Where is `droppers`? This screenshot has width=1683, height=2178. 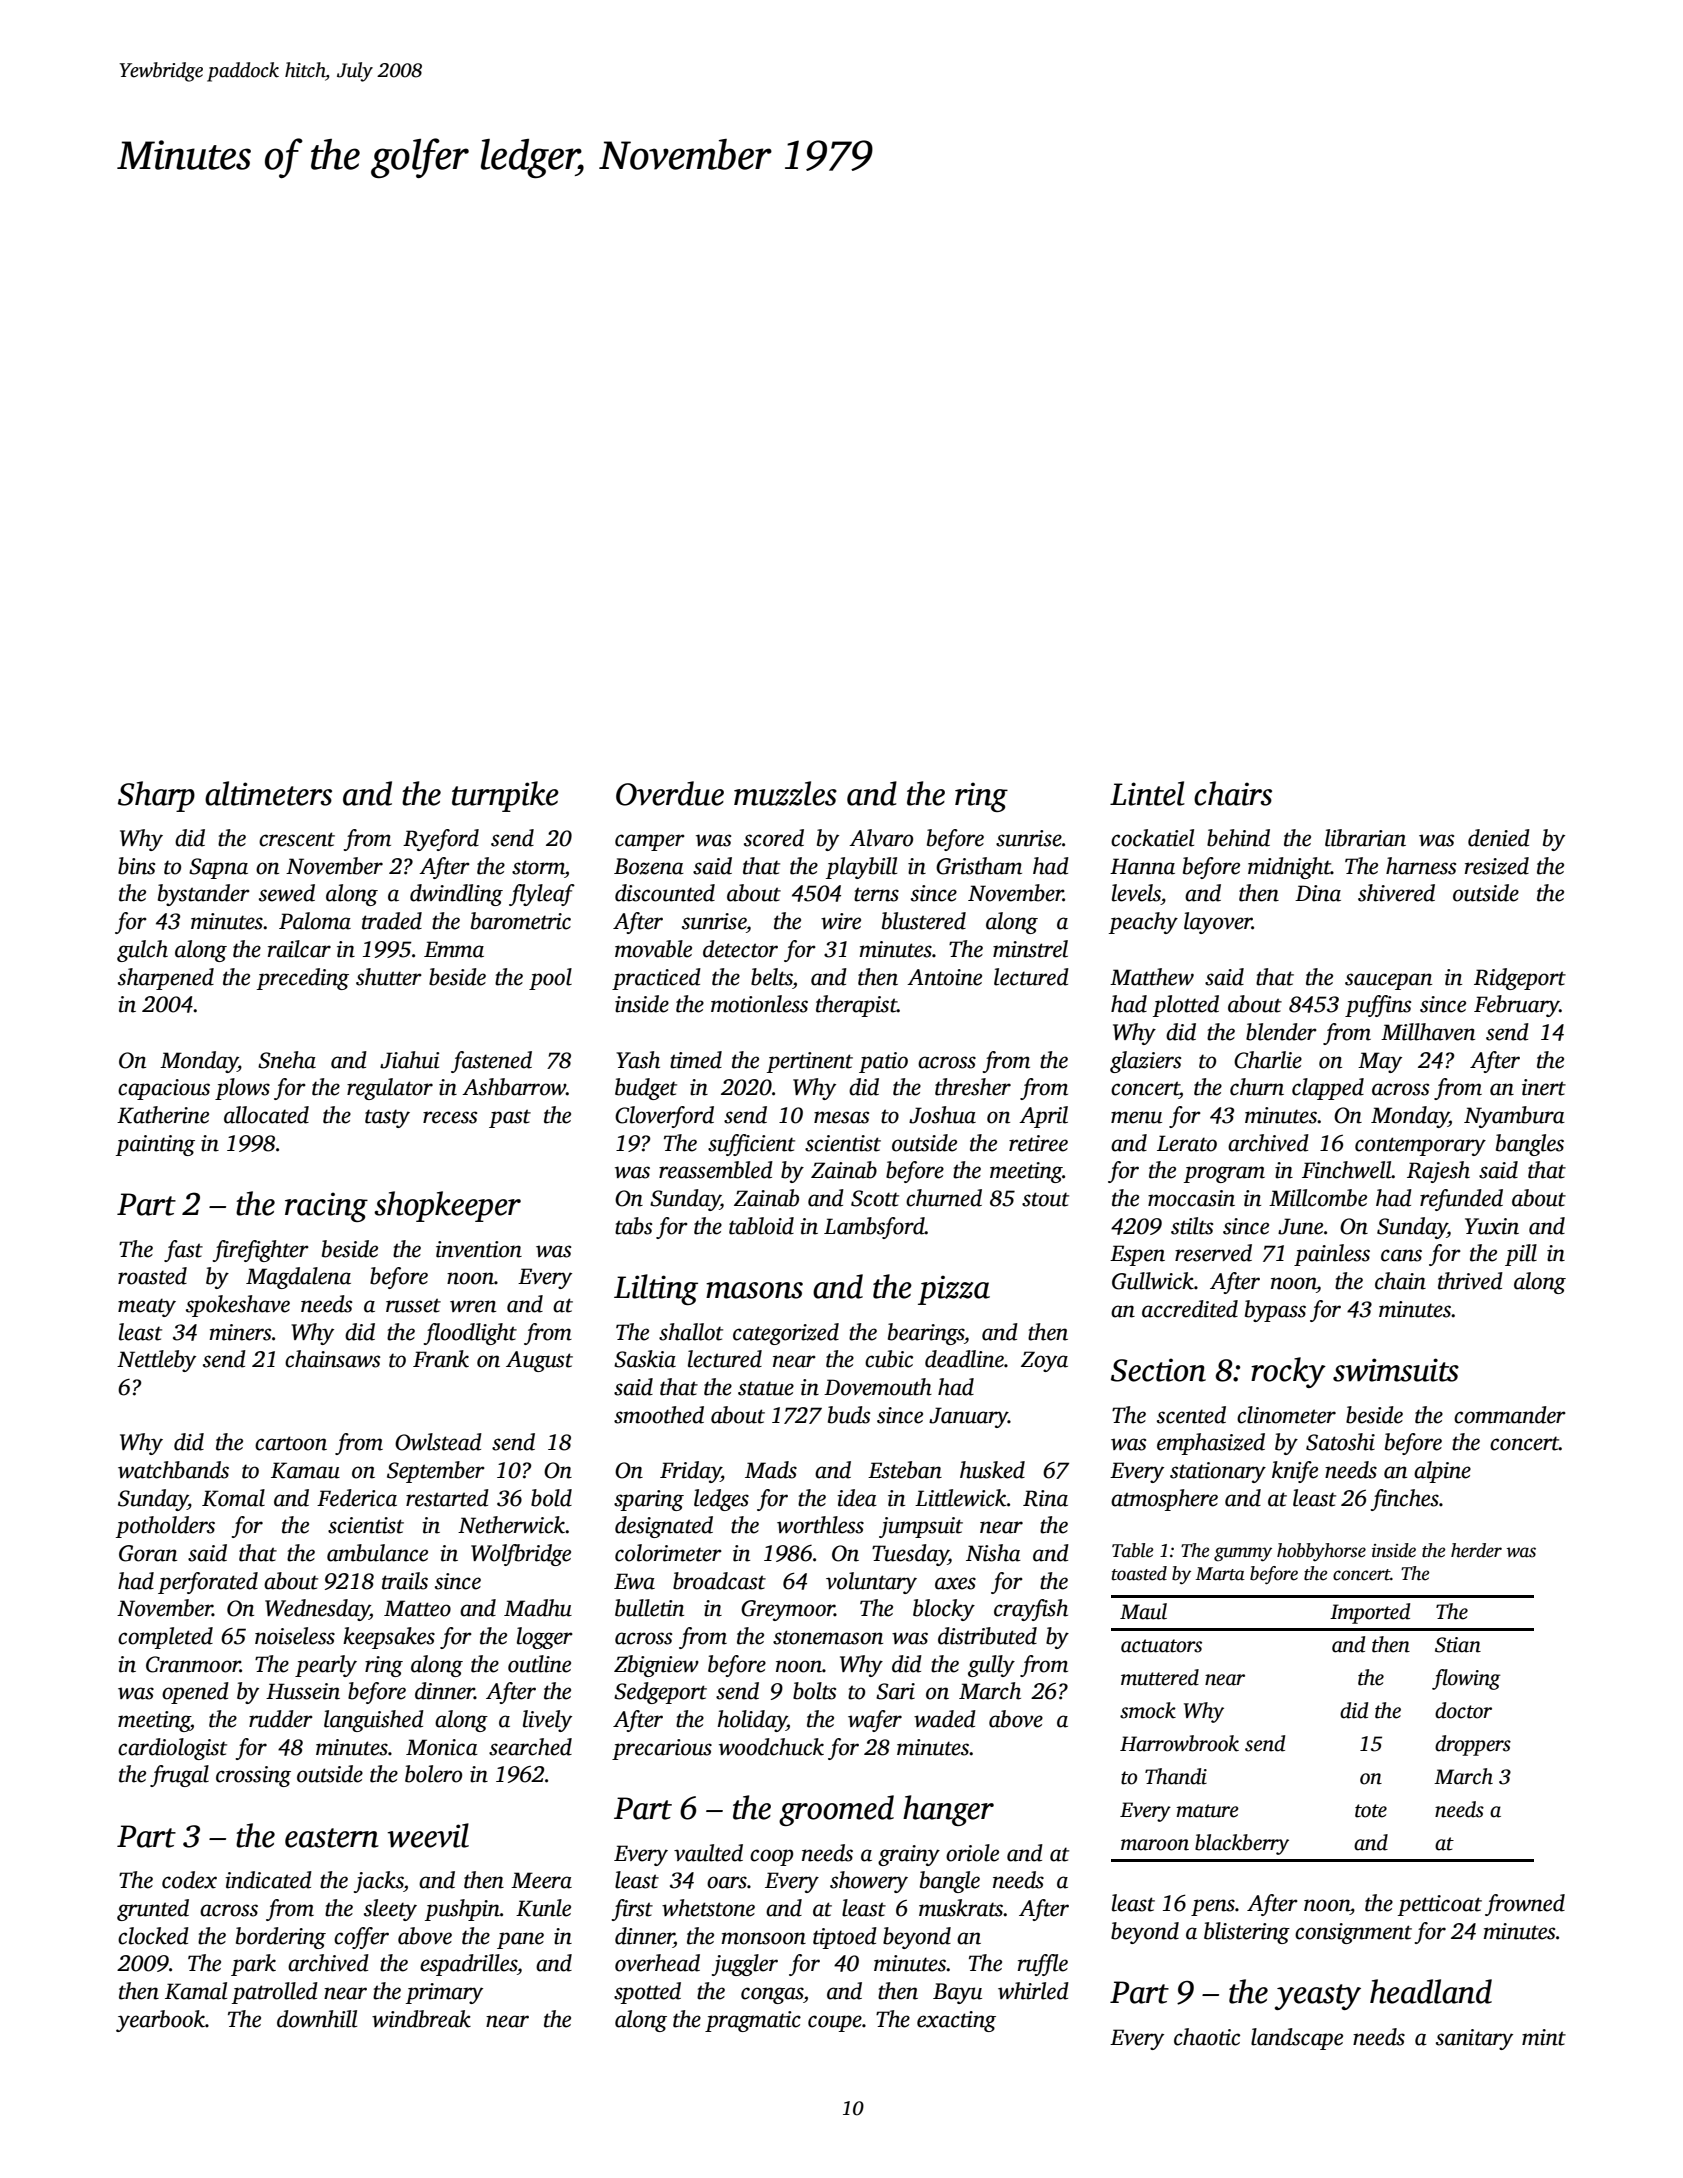
droppers is located at coordinates (1473, 1745).
